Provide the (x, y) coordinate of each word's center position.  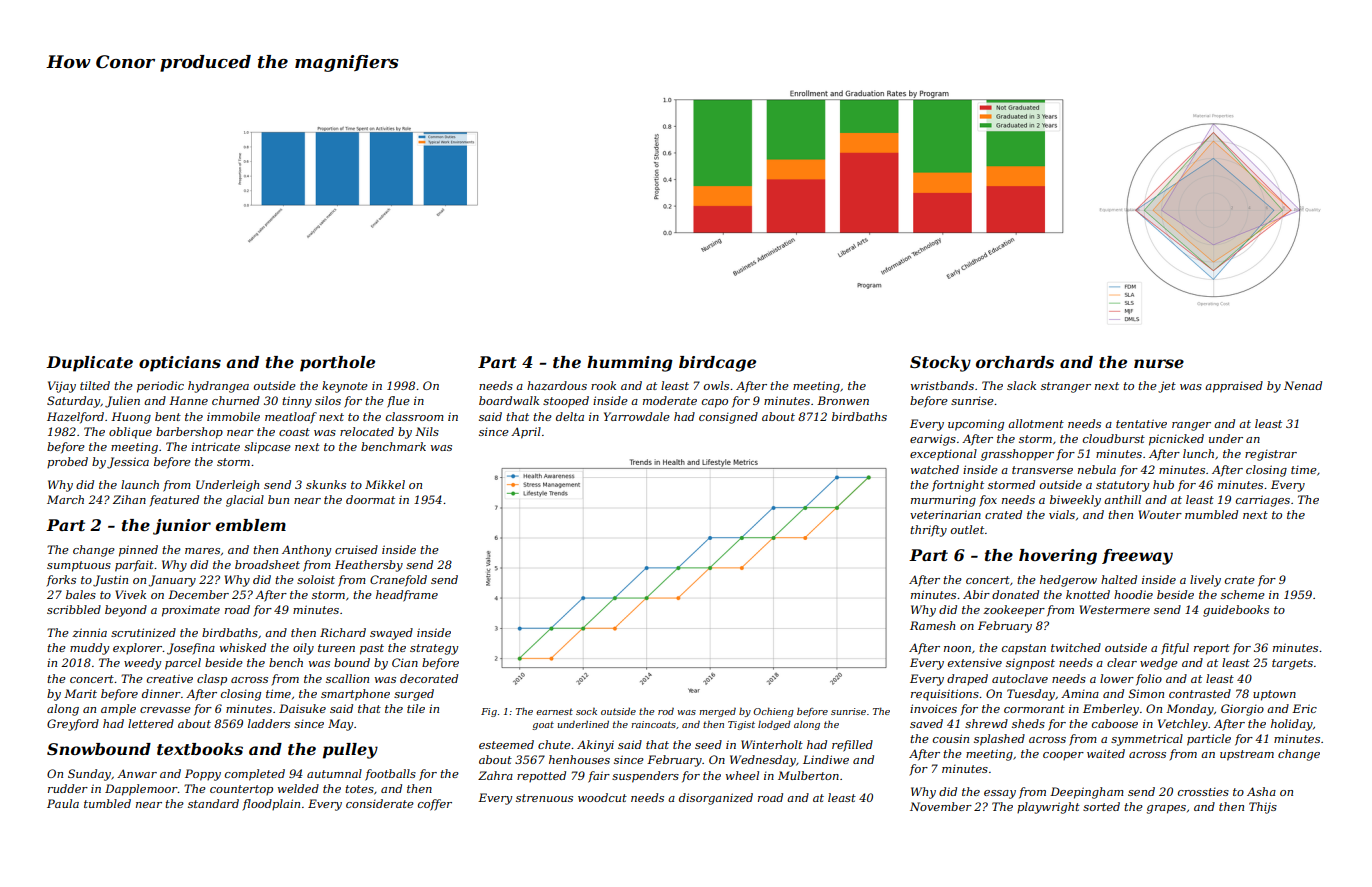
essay (1000, 794)
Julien (122, 402)
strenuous (544, 798)
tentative (1141, 423)
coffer (435, 805)
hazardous (557, 385)
